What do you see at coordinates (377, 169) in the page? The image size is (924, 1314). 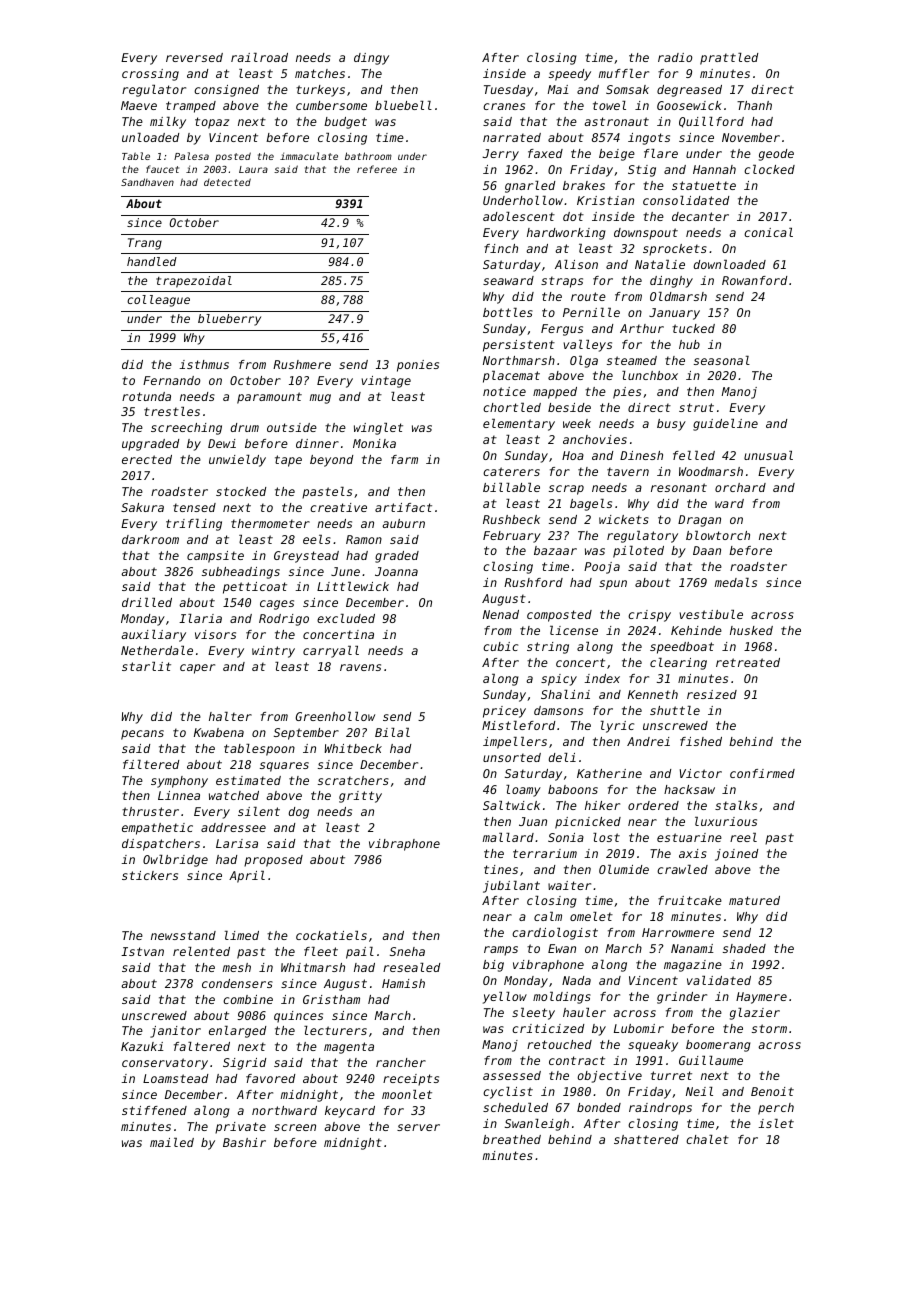 I see `referee` at bounding box center [377, 169].
